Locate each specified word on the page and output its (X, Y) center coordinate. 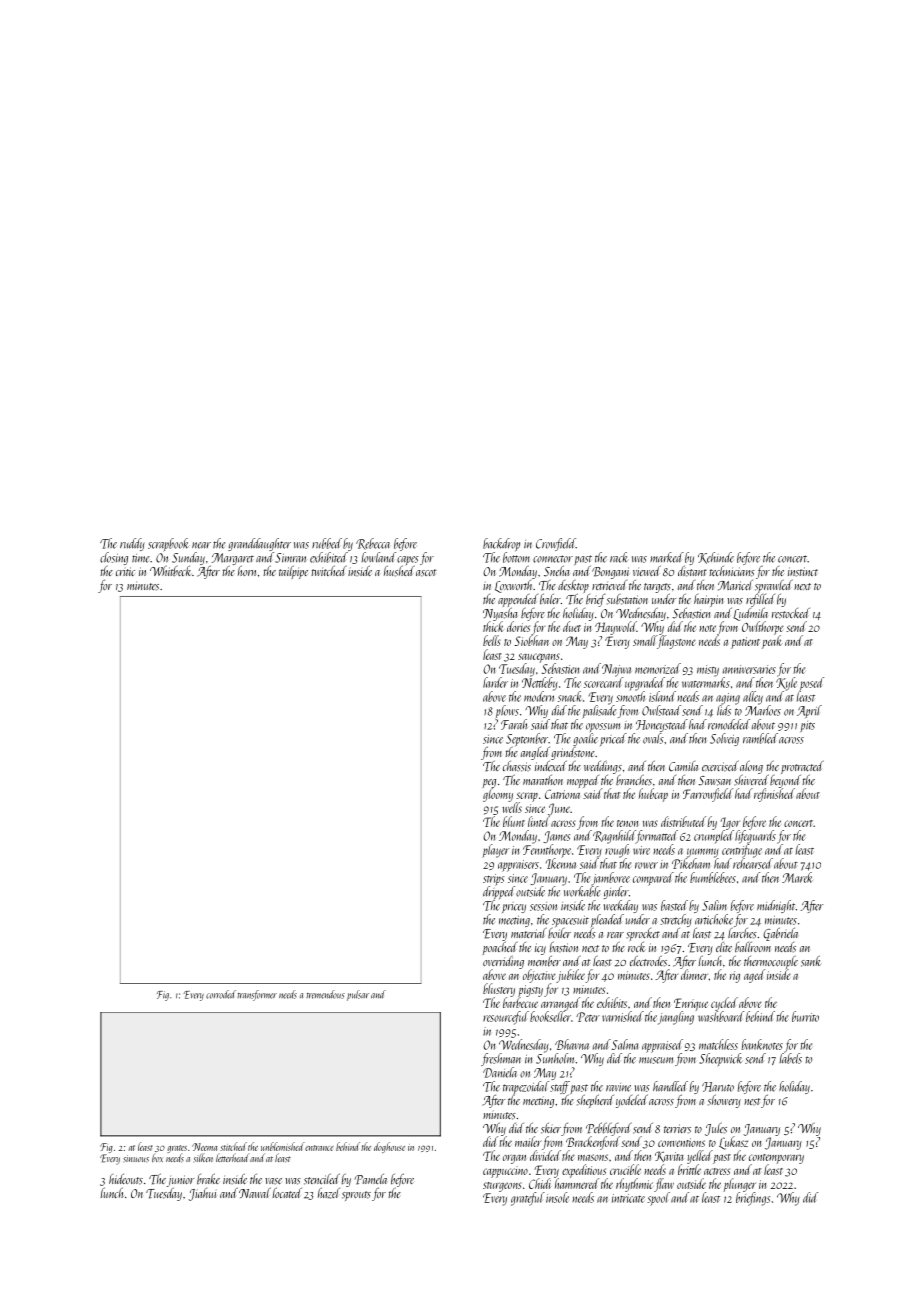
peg (489, 783)
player (495, 851)
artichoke (714, 919)
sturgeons (502, 1187)
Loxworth (513, 586)
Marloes (763, 710)
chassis (517, 766)
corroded (221, 994)
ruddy (132, 544)
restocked (791, 613)
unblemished (283, 1146)
